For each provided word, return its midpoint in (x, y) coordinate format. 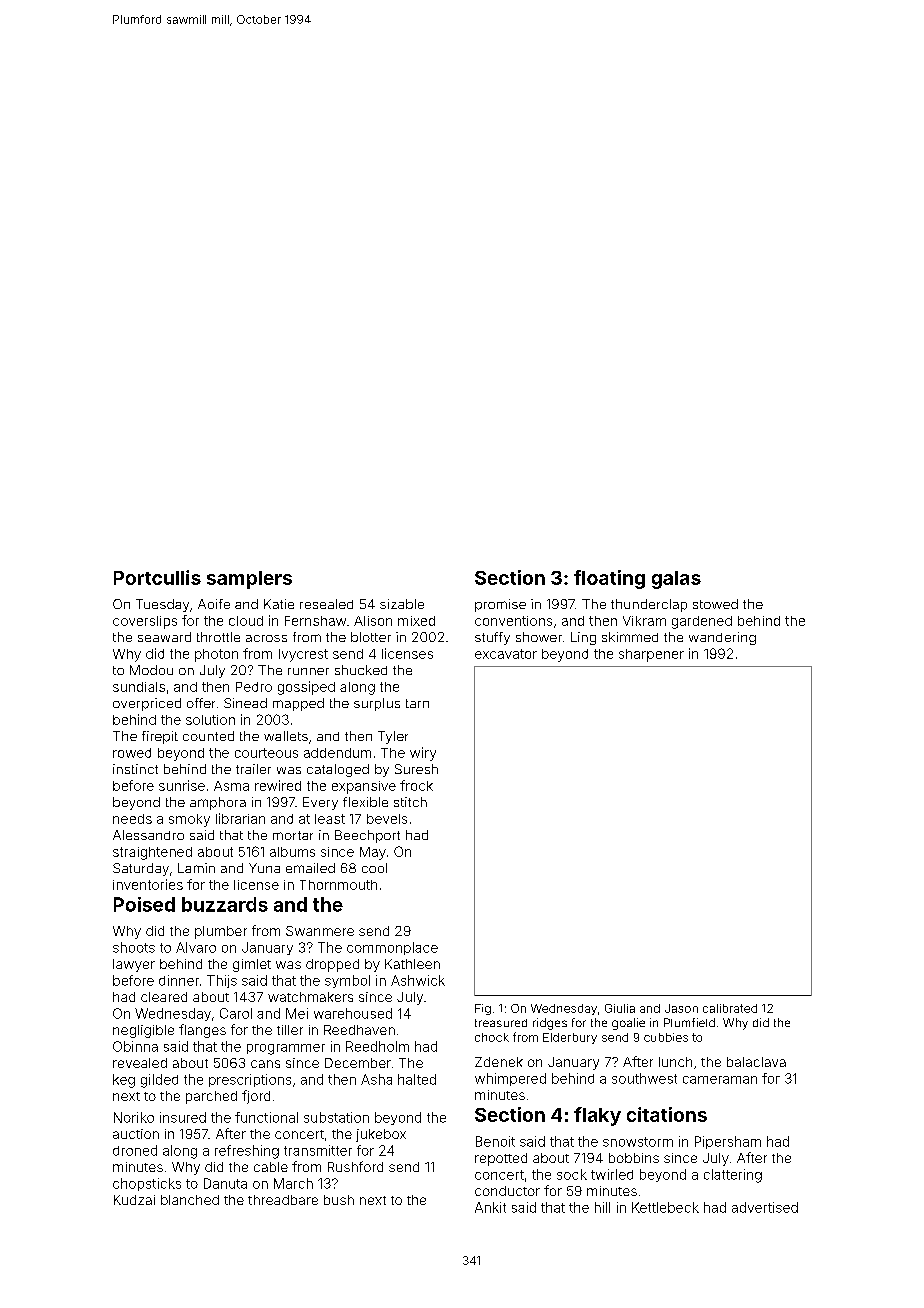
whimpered (510, 1079)
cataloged (338, 770)
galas (676, 580)
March (293, 1183)
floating (609, 579)
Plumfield (689, 1022)
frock (416, 785)
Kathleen (412, 964)
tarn (417, 703)
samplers (249, 580)
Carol (236, 1013)
